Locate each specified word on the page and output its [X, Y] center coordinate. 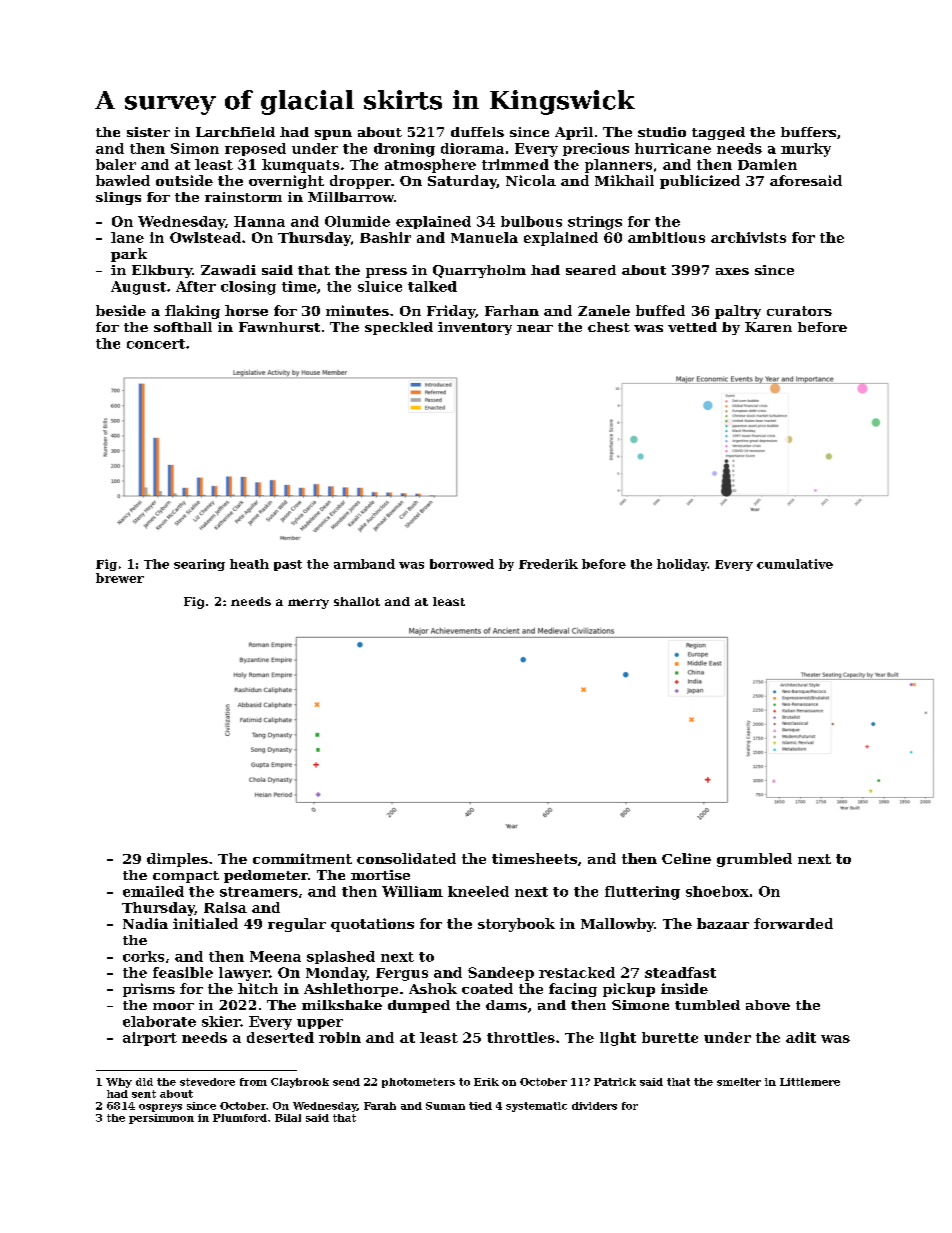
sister [148, 132]
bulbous [531, 221]
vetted [692, 327]
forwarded [793, 923]
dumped [419, 1006]
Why [119, 1083]
